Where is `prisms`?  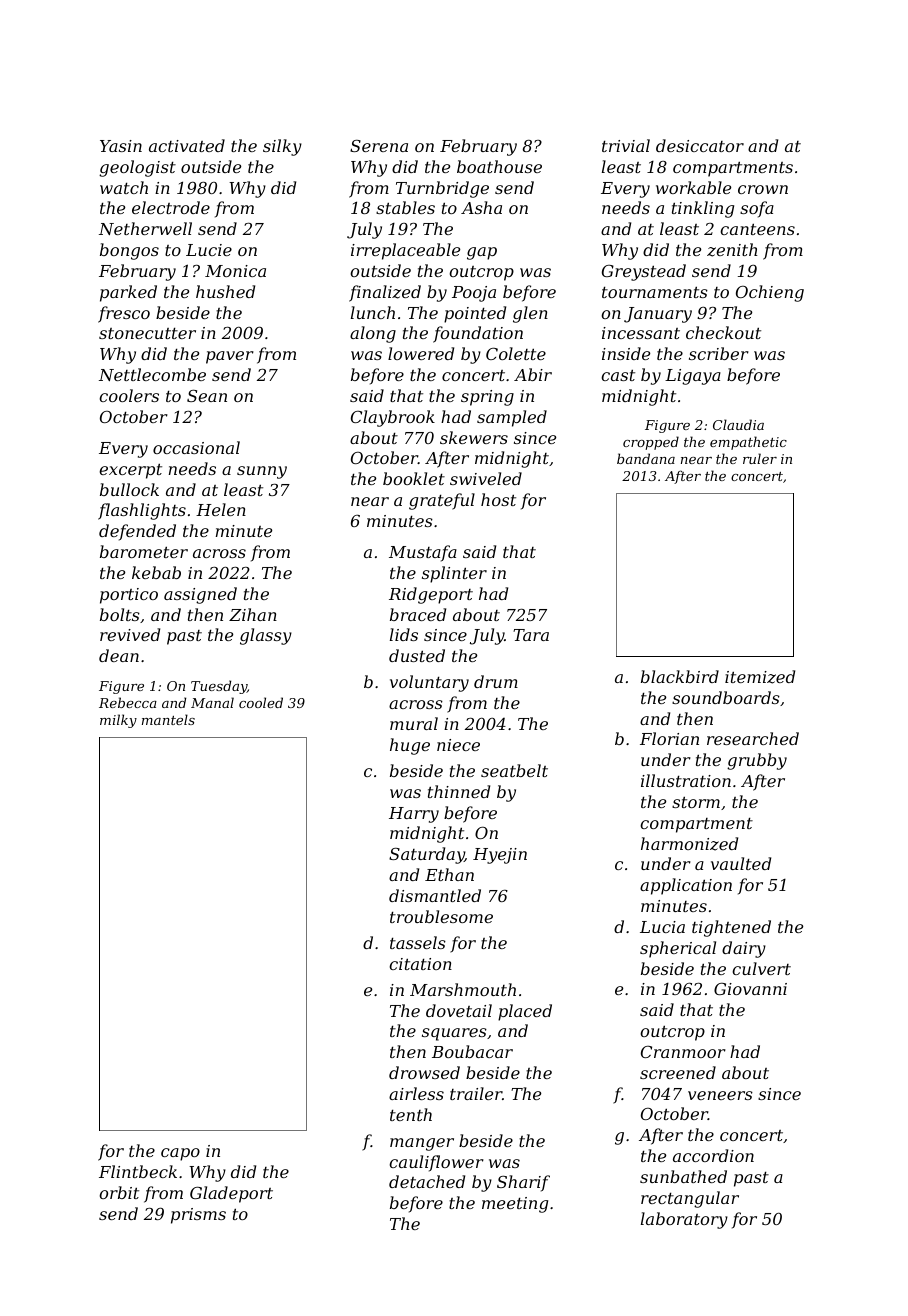 prisms is located at coordinates (198, 1216).
